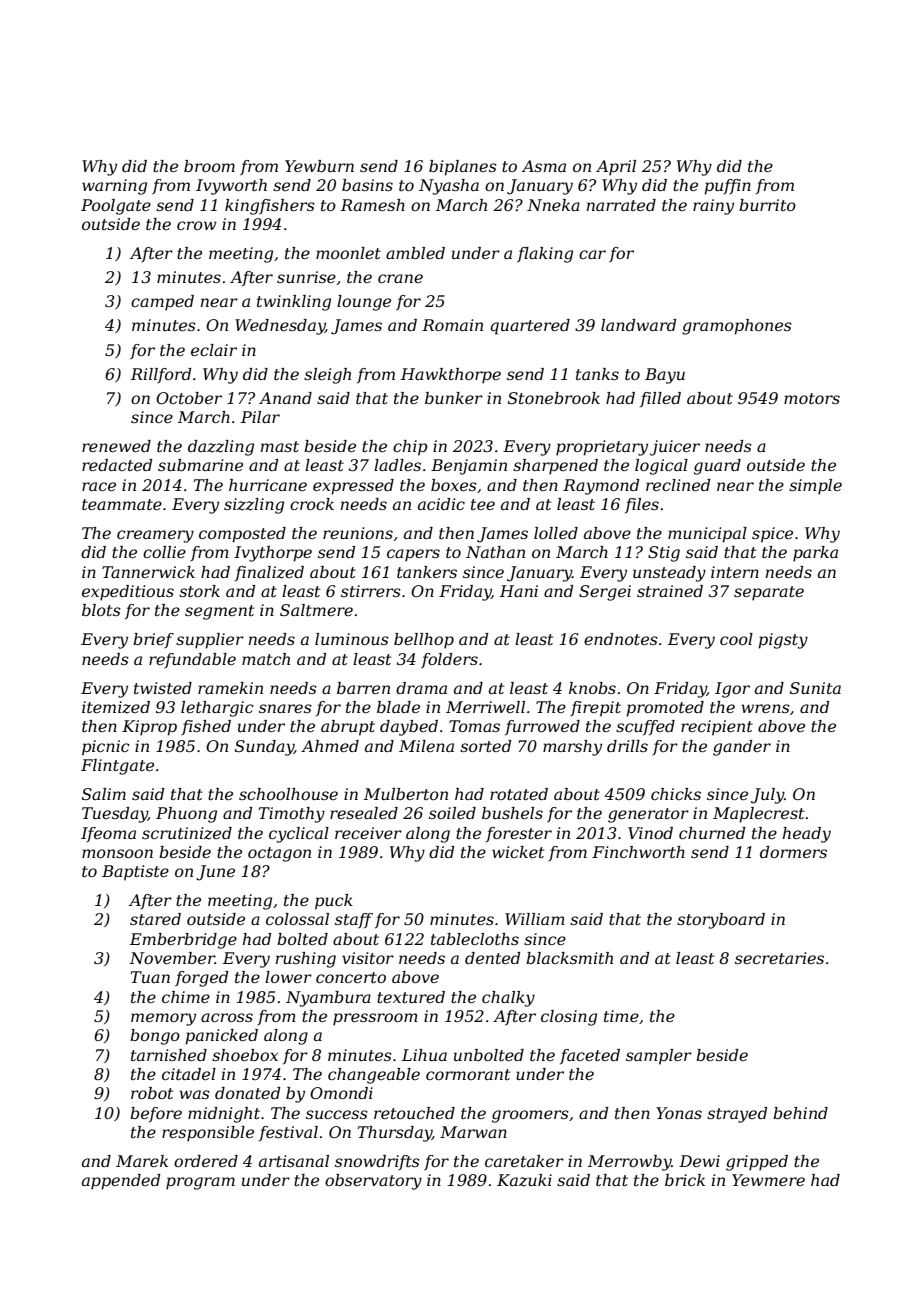 The width and height of the screenshot is (924, 1311). What do you see at coordinates (209, 166) in the screenshot?
I see `broom` at bounding box center [209, 166].
